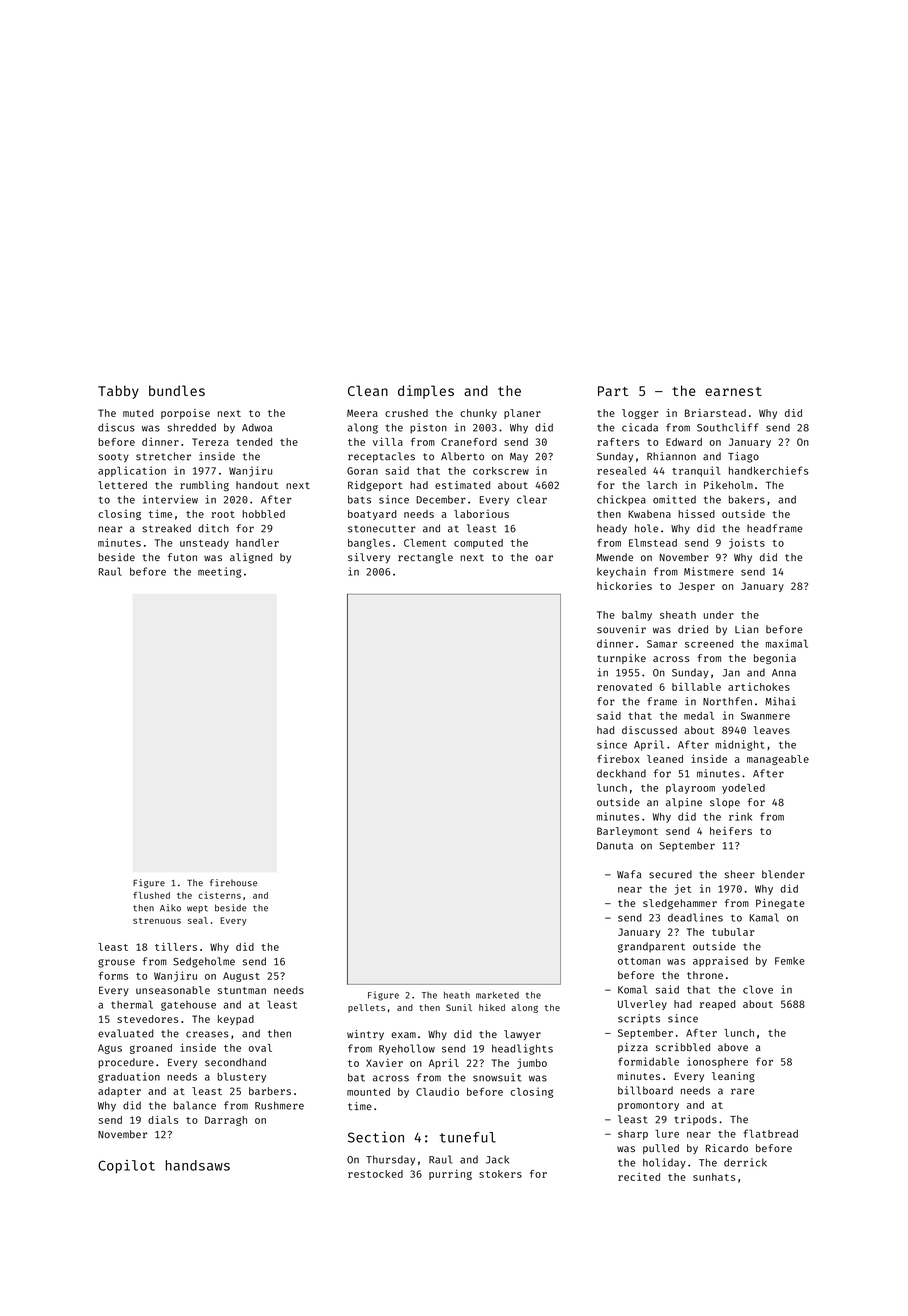 This screenshot has height=1316, width=908. What do you see at coordinates (740, 816) in the screenshot?
I see `rink` at bounding box center [740, 816].
